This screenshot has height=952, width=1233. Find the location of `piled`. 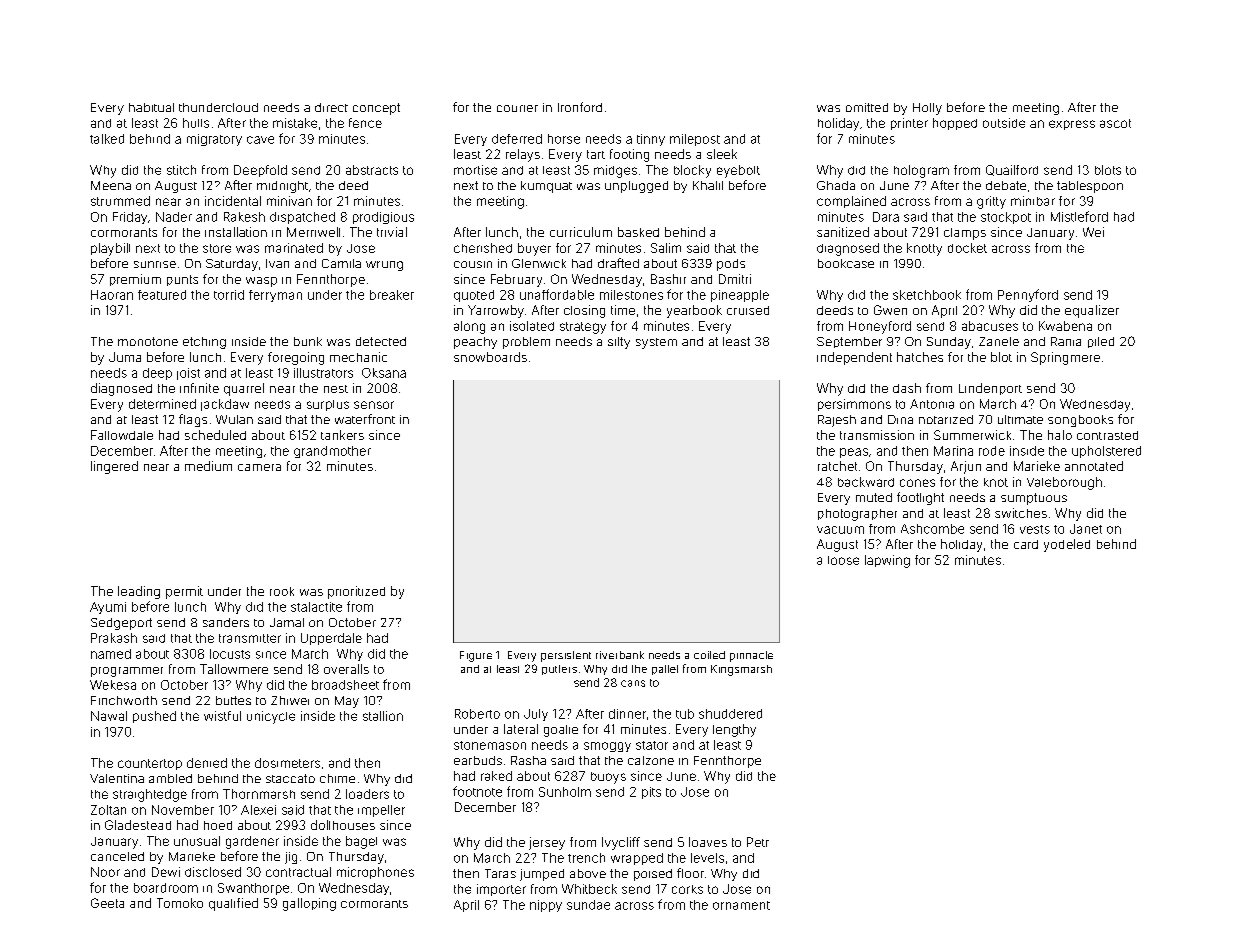

piled is located at coordinates (1101, 342).
